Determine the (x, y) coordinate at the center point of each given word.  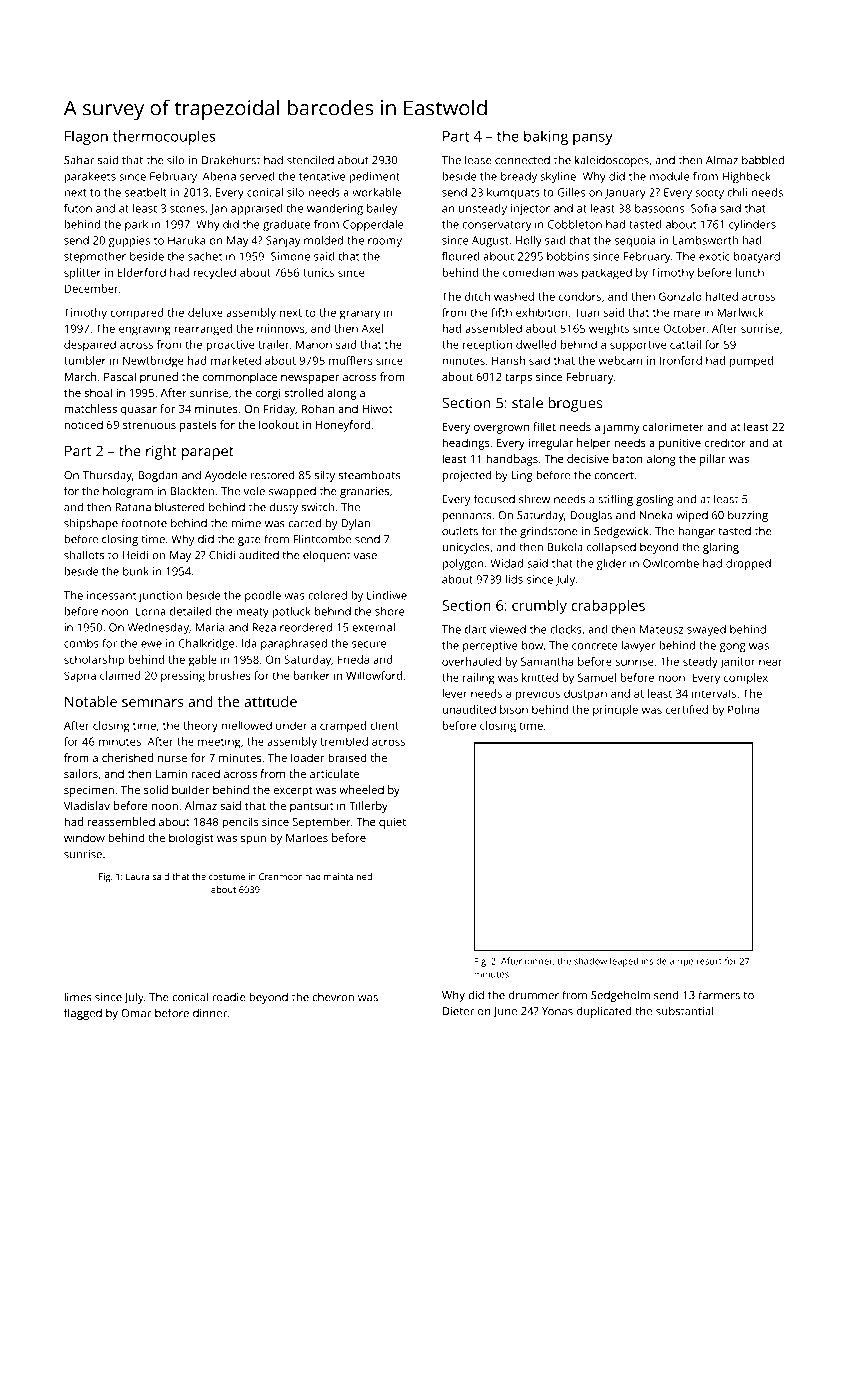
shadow (590, 961)
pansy (593, 139)
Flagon (86, 137)
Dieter (458, 1011)
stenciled (310, 160)
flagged (83, 1014)
